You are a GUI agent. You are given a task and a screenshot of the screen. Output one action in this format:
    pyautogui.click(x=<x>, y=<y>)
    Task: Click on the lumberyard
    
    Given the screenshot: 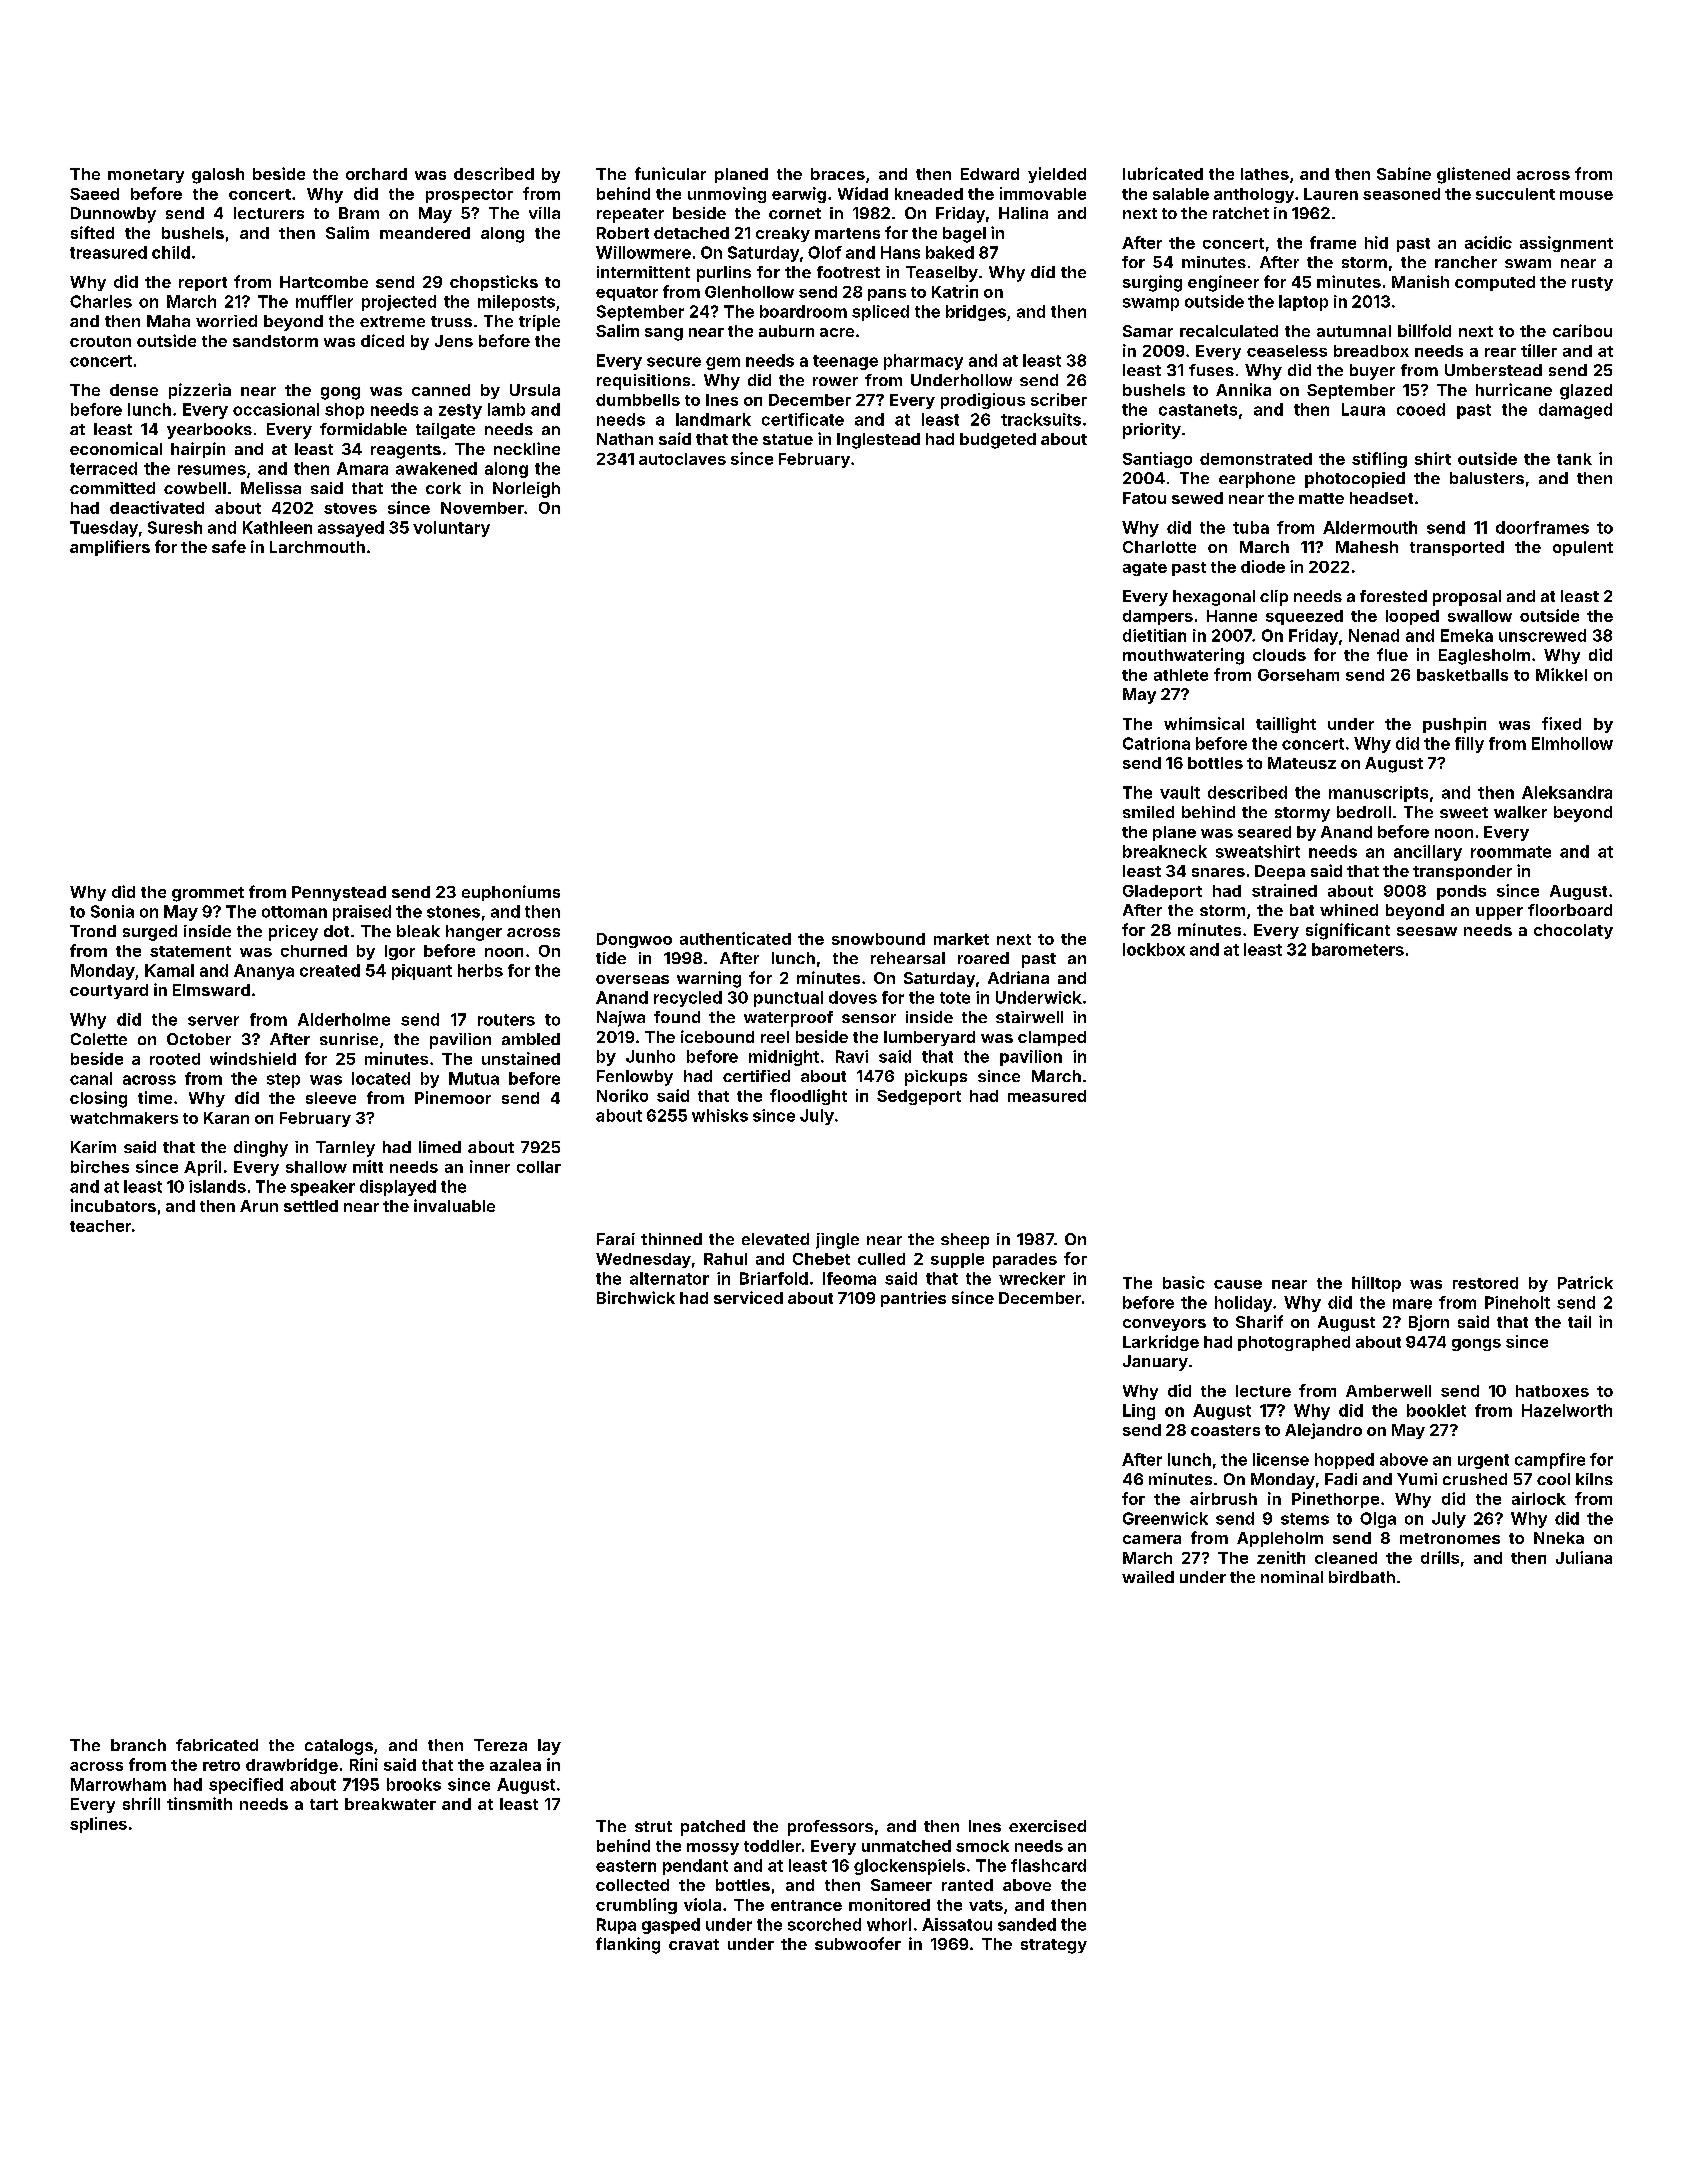 What is the action you would take?
    pyautogui.click(x=929, y=1038)
